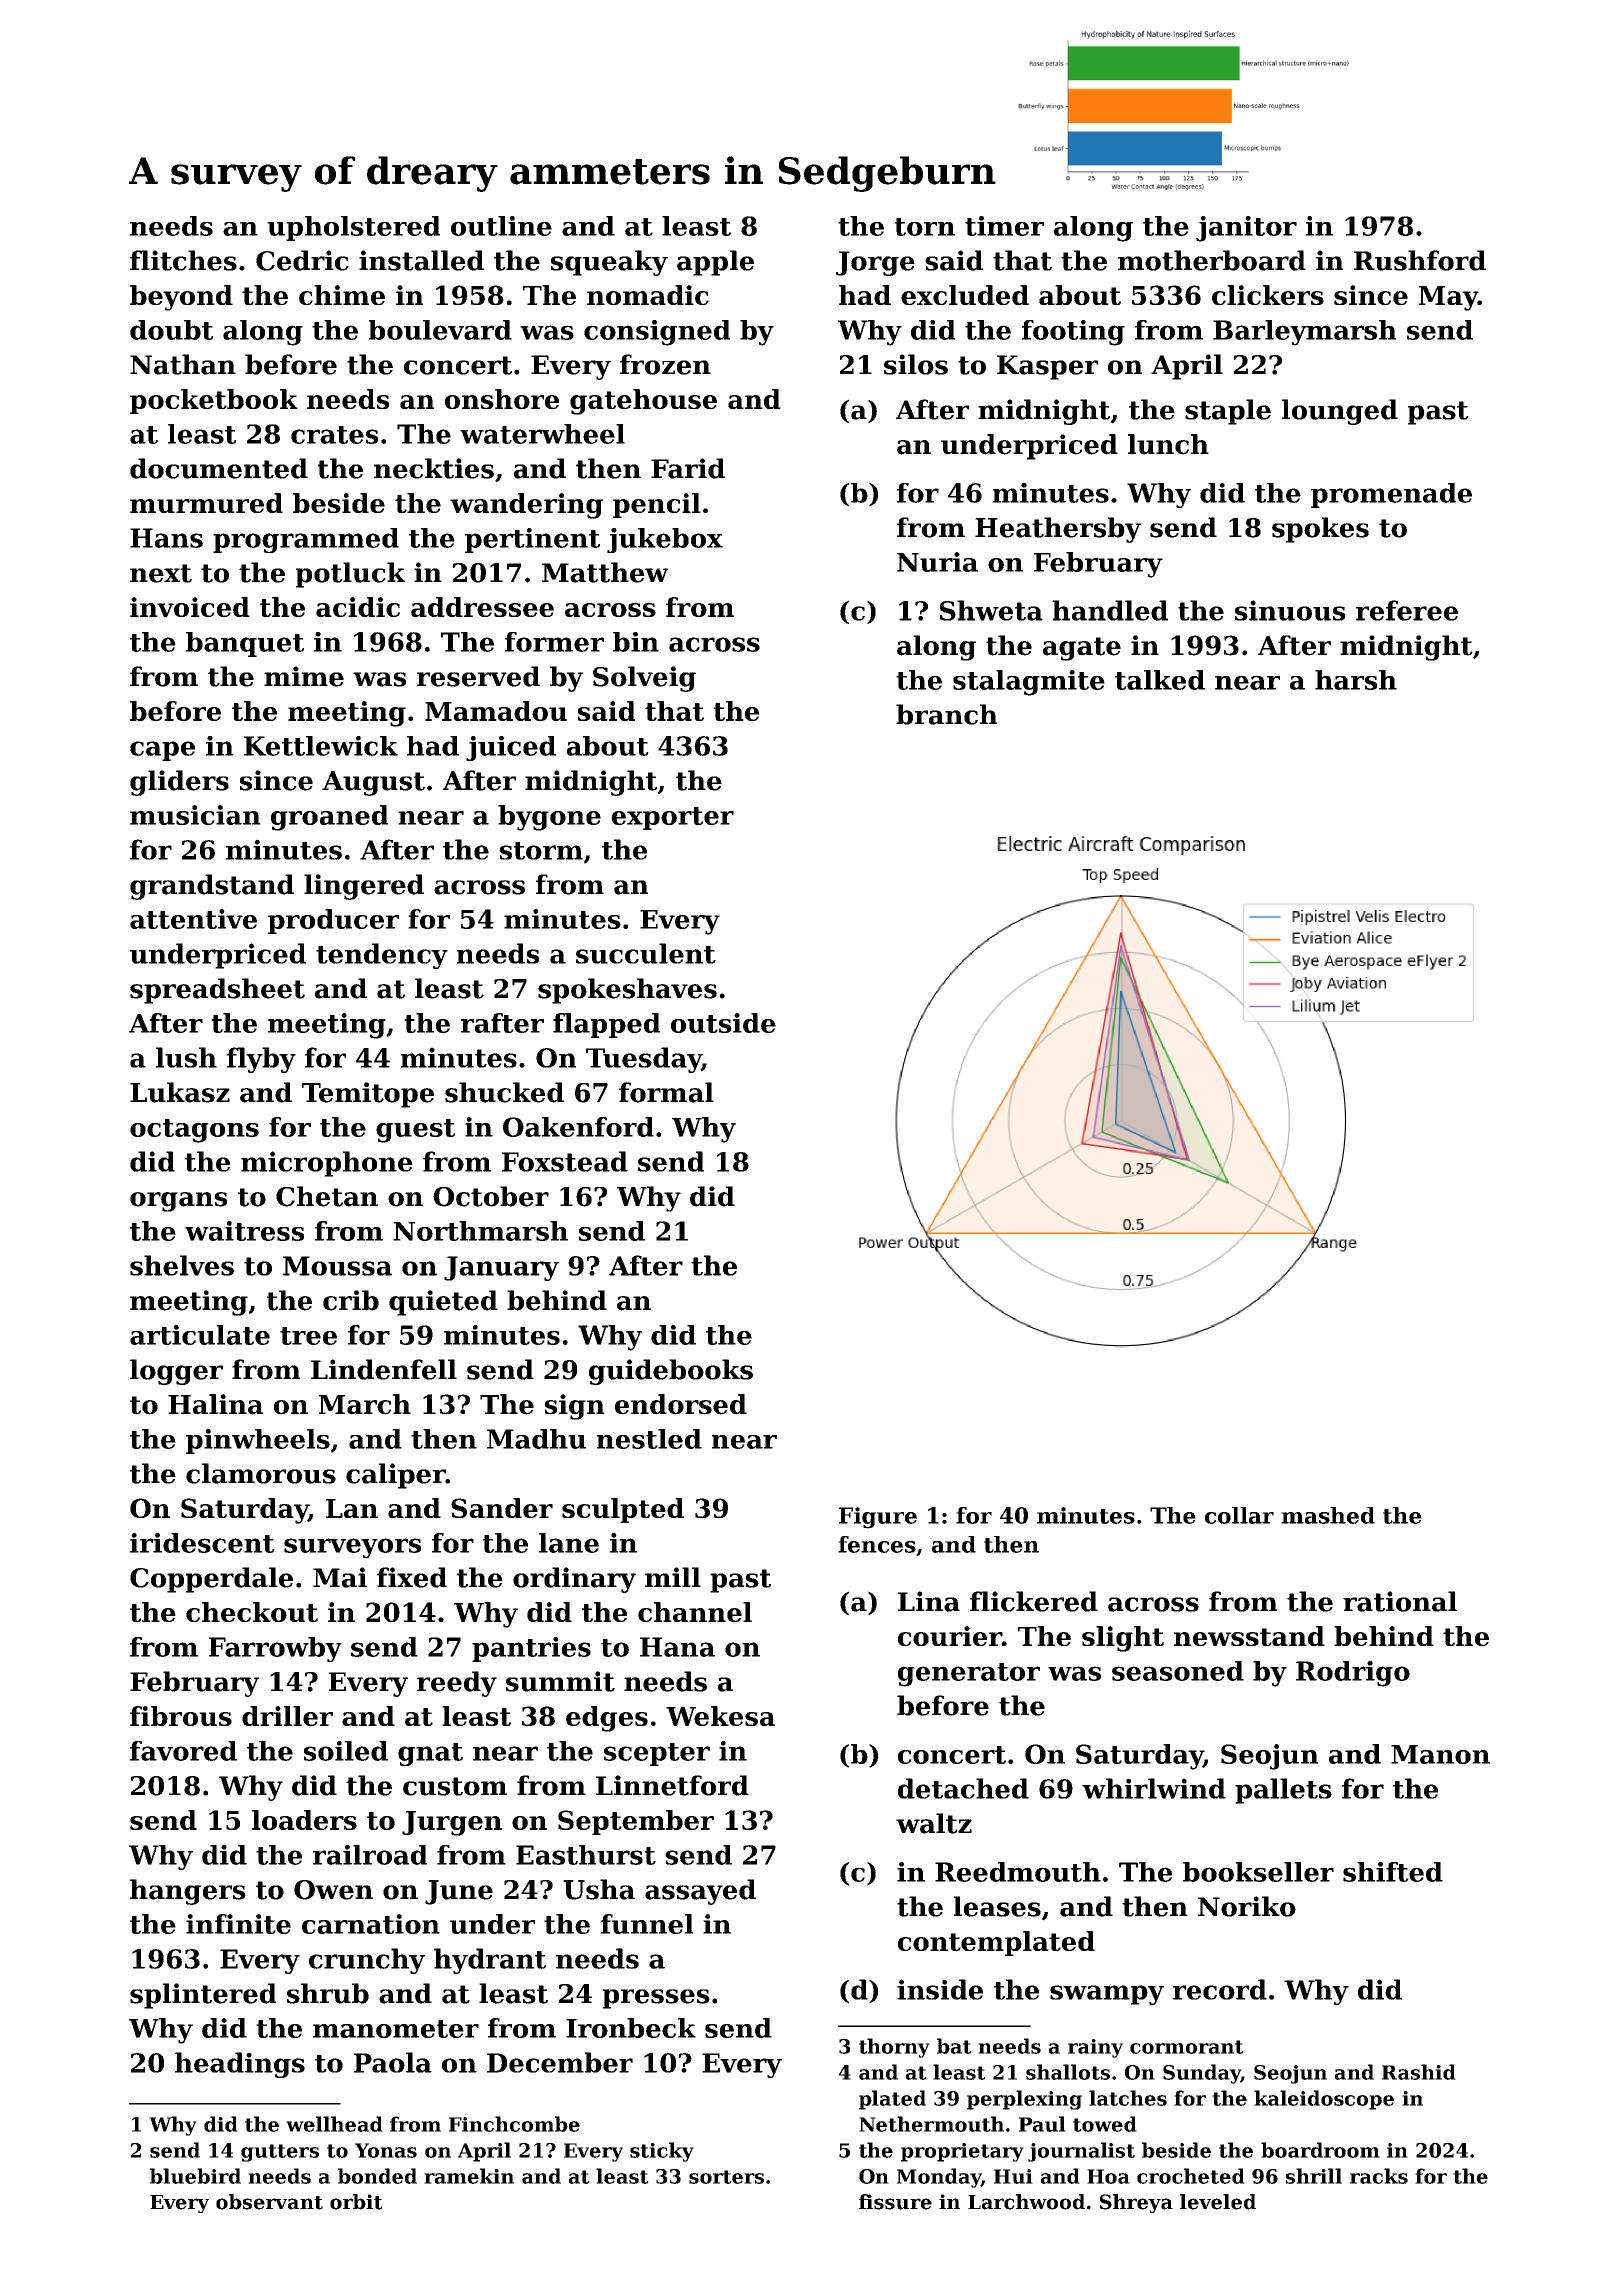  Describe the element at coordinates (340, 1577) in the document. I see `Mai` at that location.
